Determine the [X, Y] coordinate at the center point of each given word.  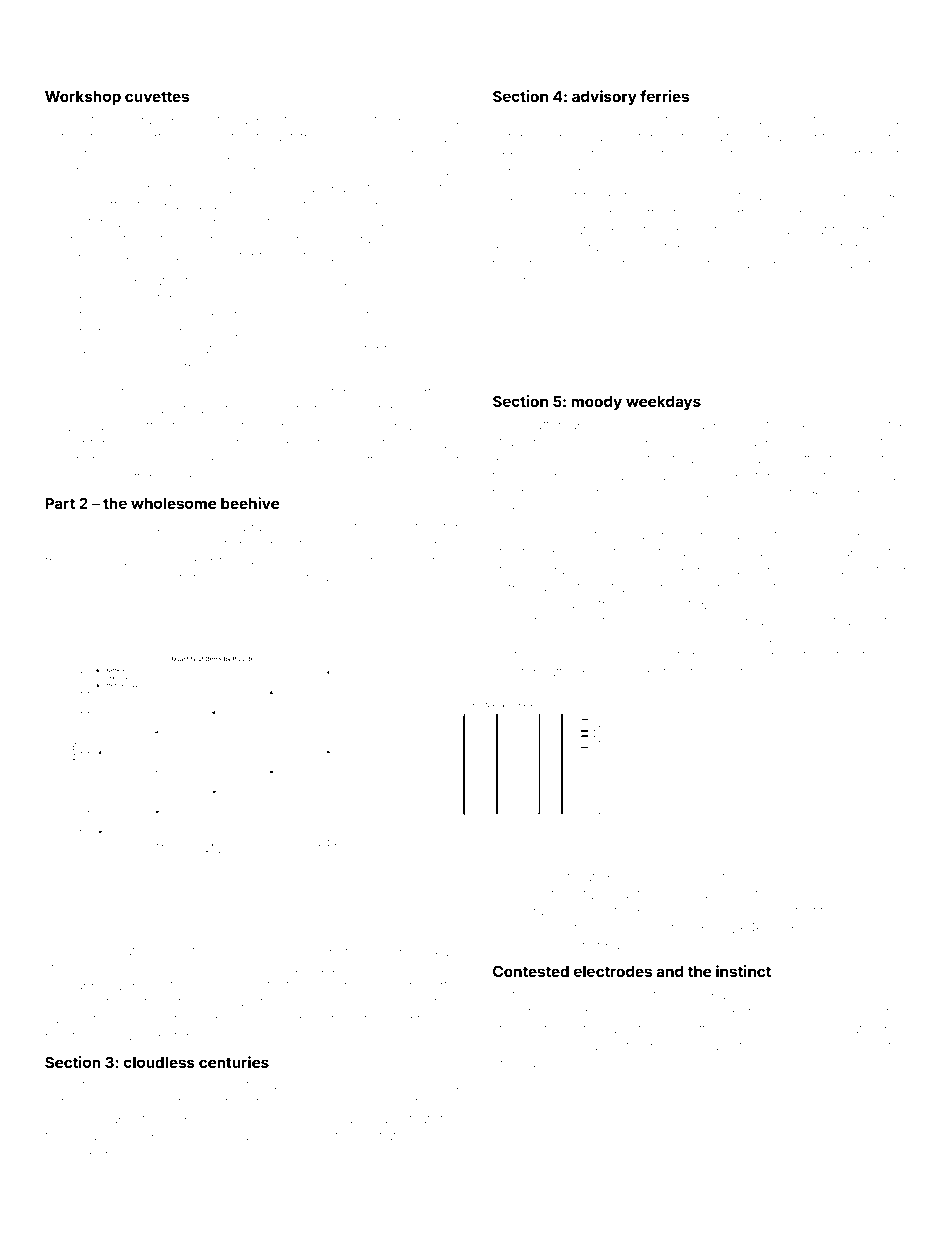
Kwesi [224, 578]
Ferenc [514, 171]
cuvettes [157, 96]
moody [596, 403]
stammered [650, 264]
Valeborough [164, 1137]
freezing [208, 368]
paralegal [545, 912]
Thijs [863, 477]
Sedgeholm [262, 952]
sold [643, 1013]
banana [344, 545]
